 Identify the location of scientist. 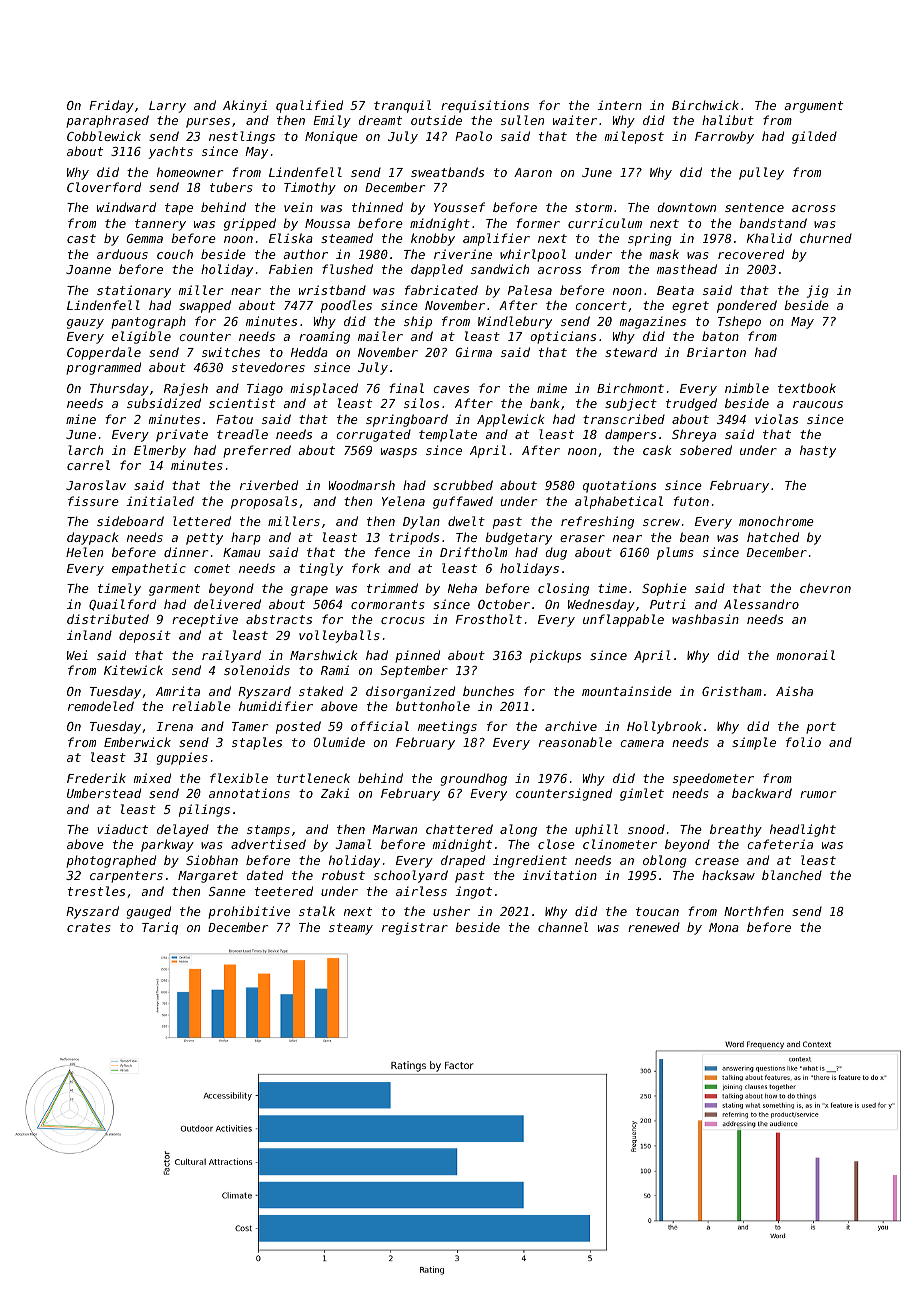
(242, 403).
